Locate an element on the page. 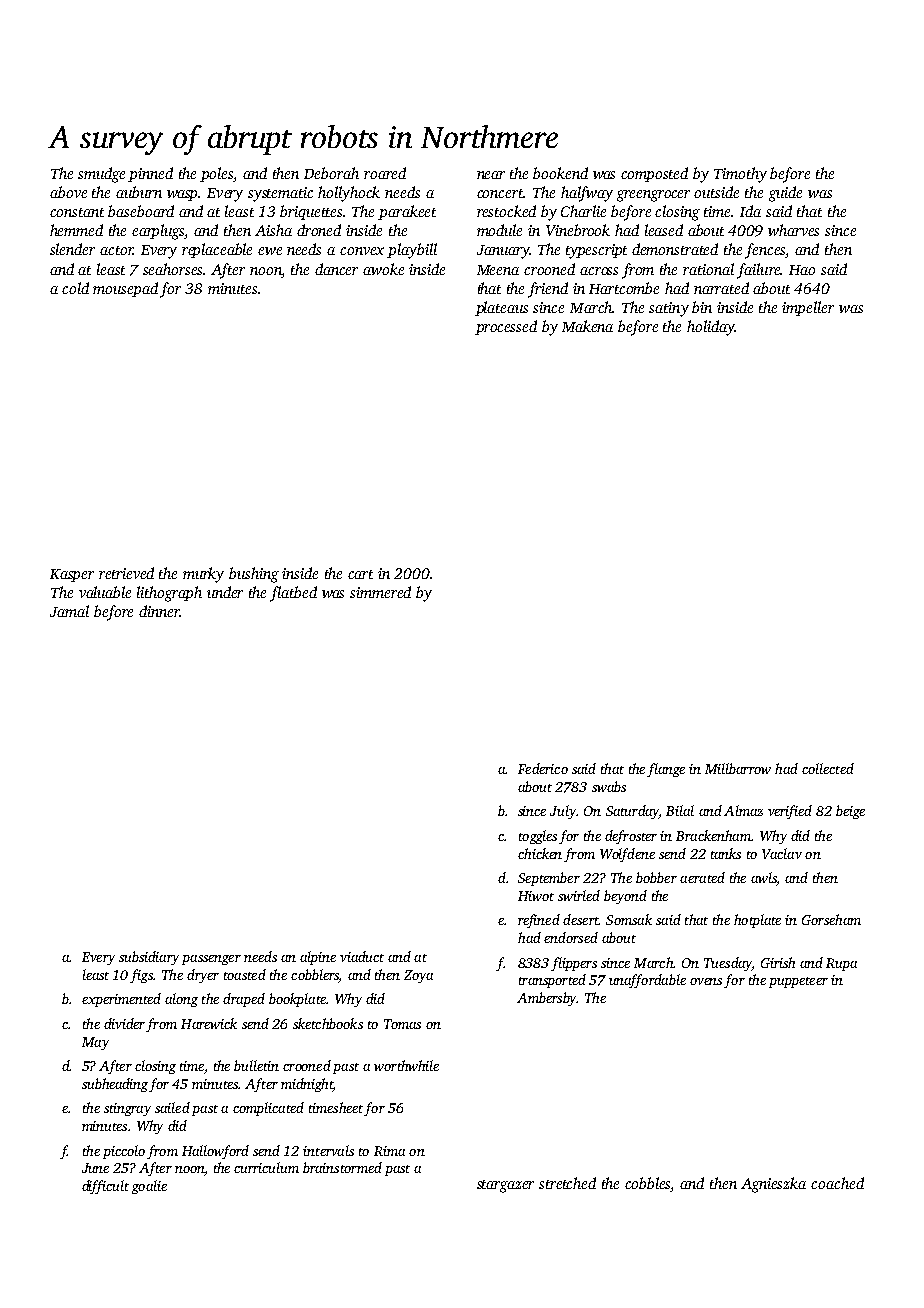 Image resolution: width=924 pixels, height=1308 pixels. processed is located at coordinates (506, 327).
